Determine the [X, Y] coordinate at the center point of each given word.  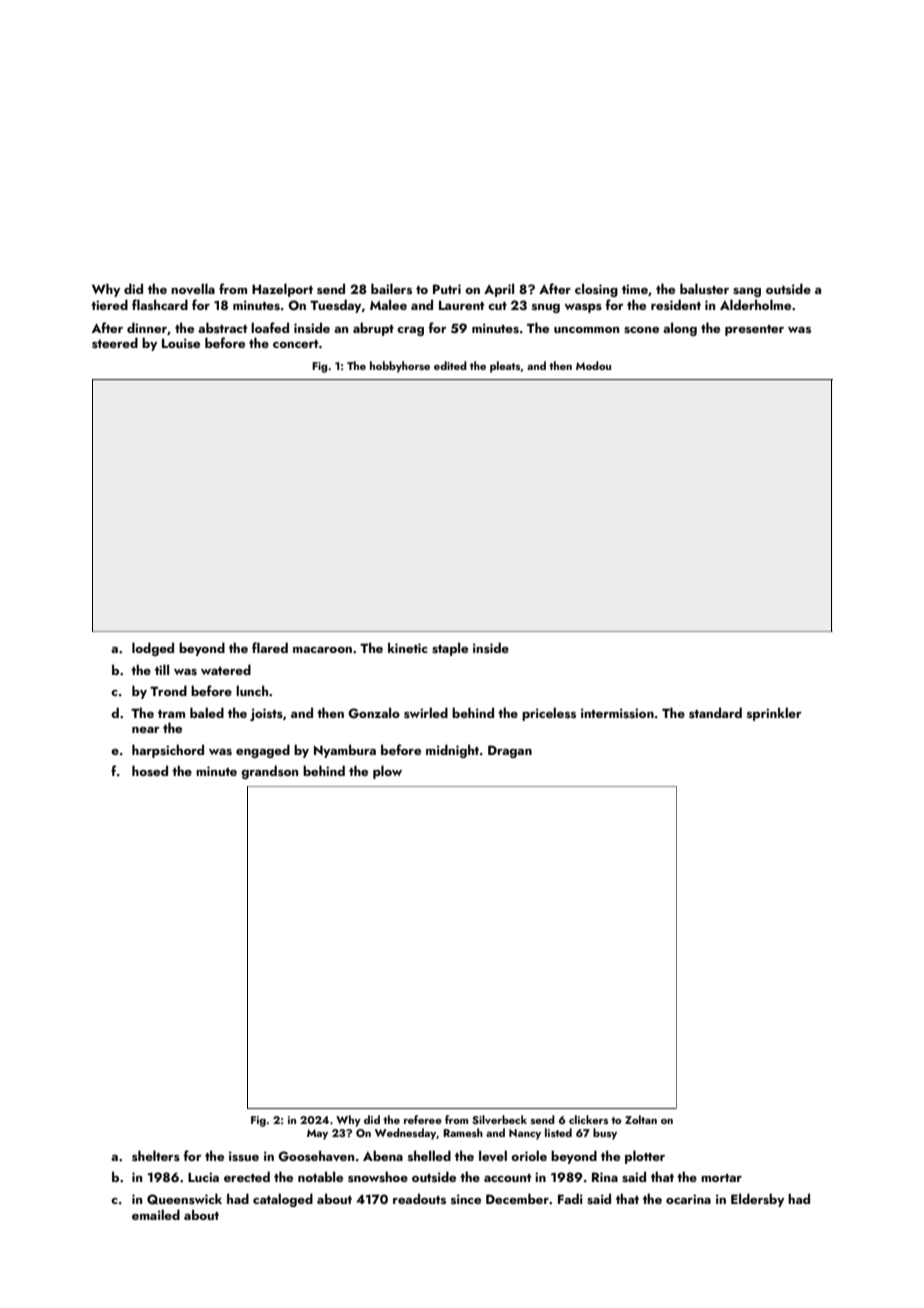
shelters [156, 1155]
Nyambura [345, 751]
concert [295, 344]
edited [450, 365]
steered [115, 342]
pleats [505, 367]
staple [450, 649]
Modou [593, 365]
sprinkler [774, 714]
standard [715, 712]
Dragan [510, 751]
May [317, 1134]
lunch [252, 690]
